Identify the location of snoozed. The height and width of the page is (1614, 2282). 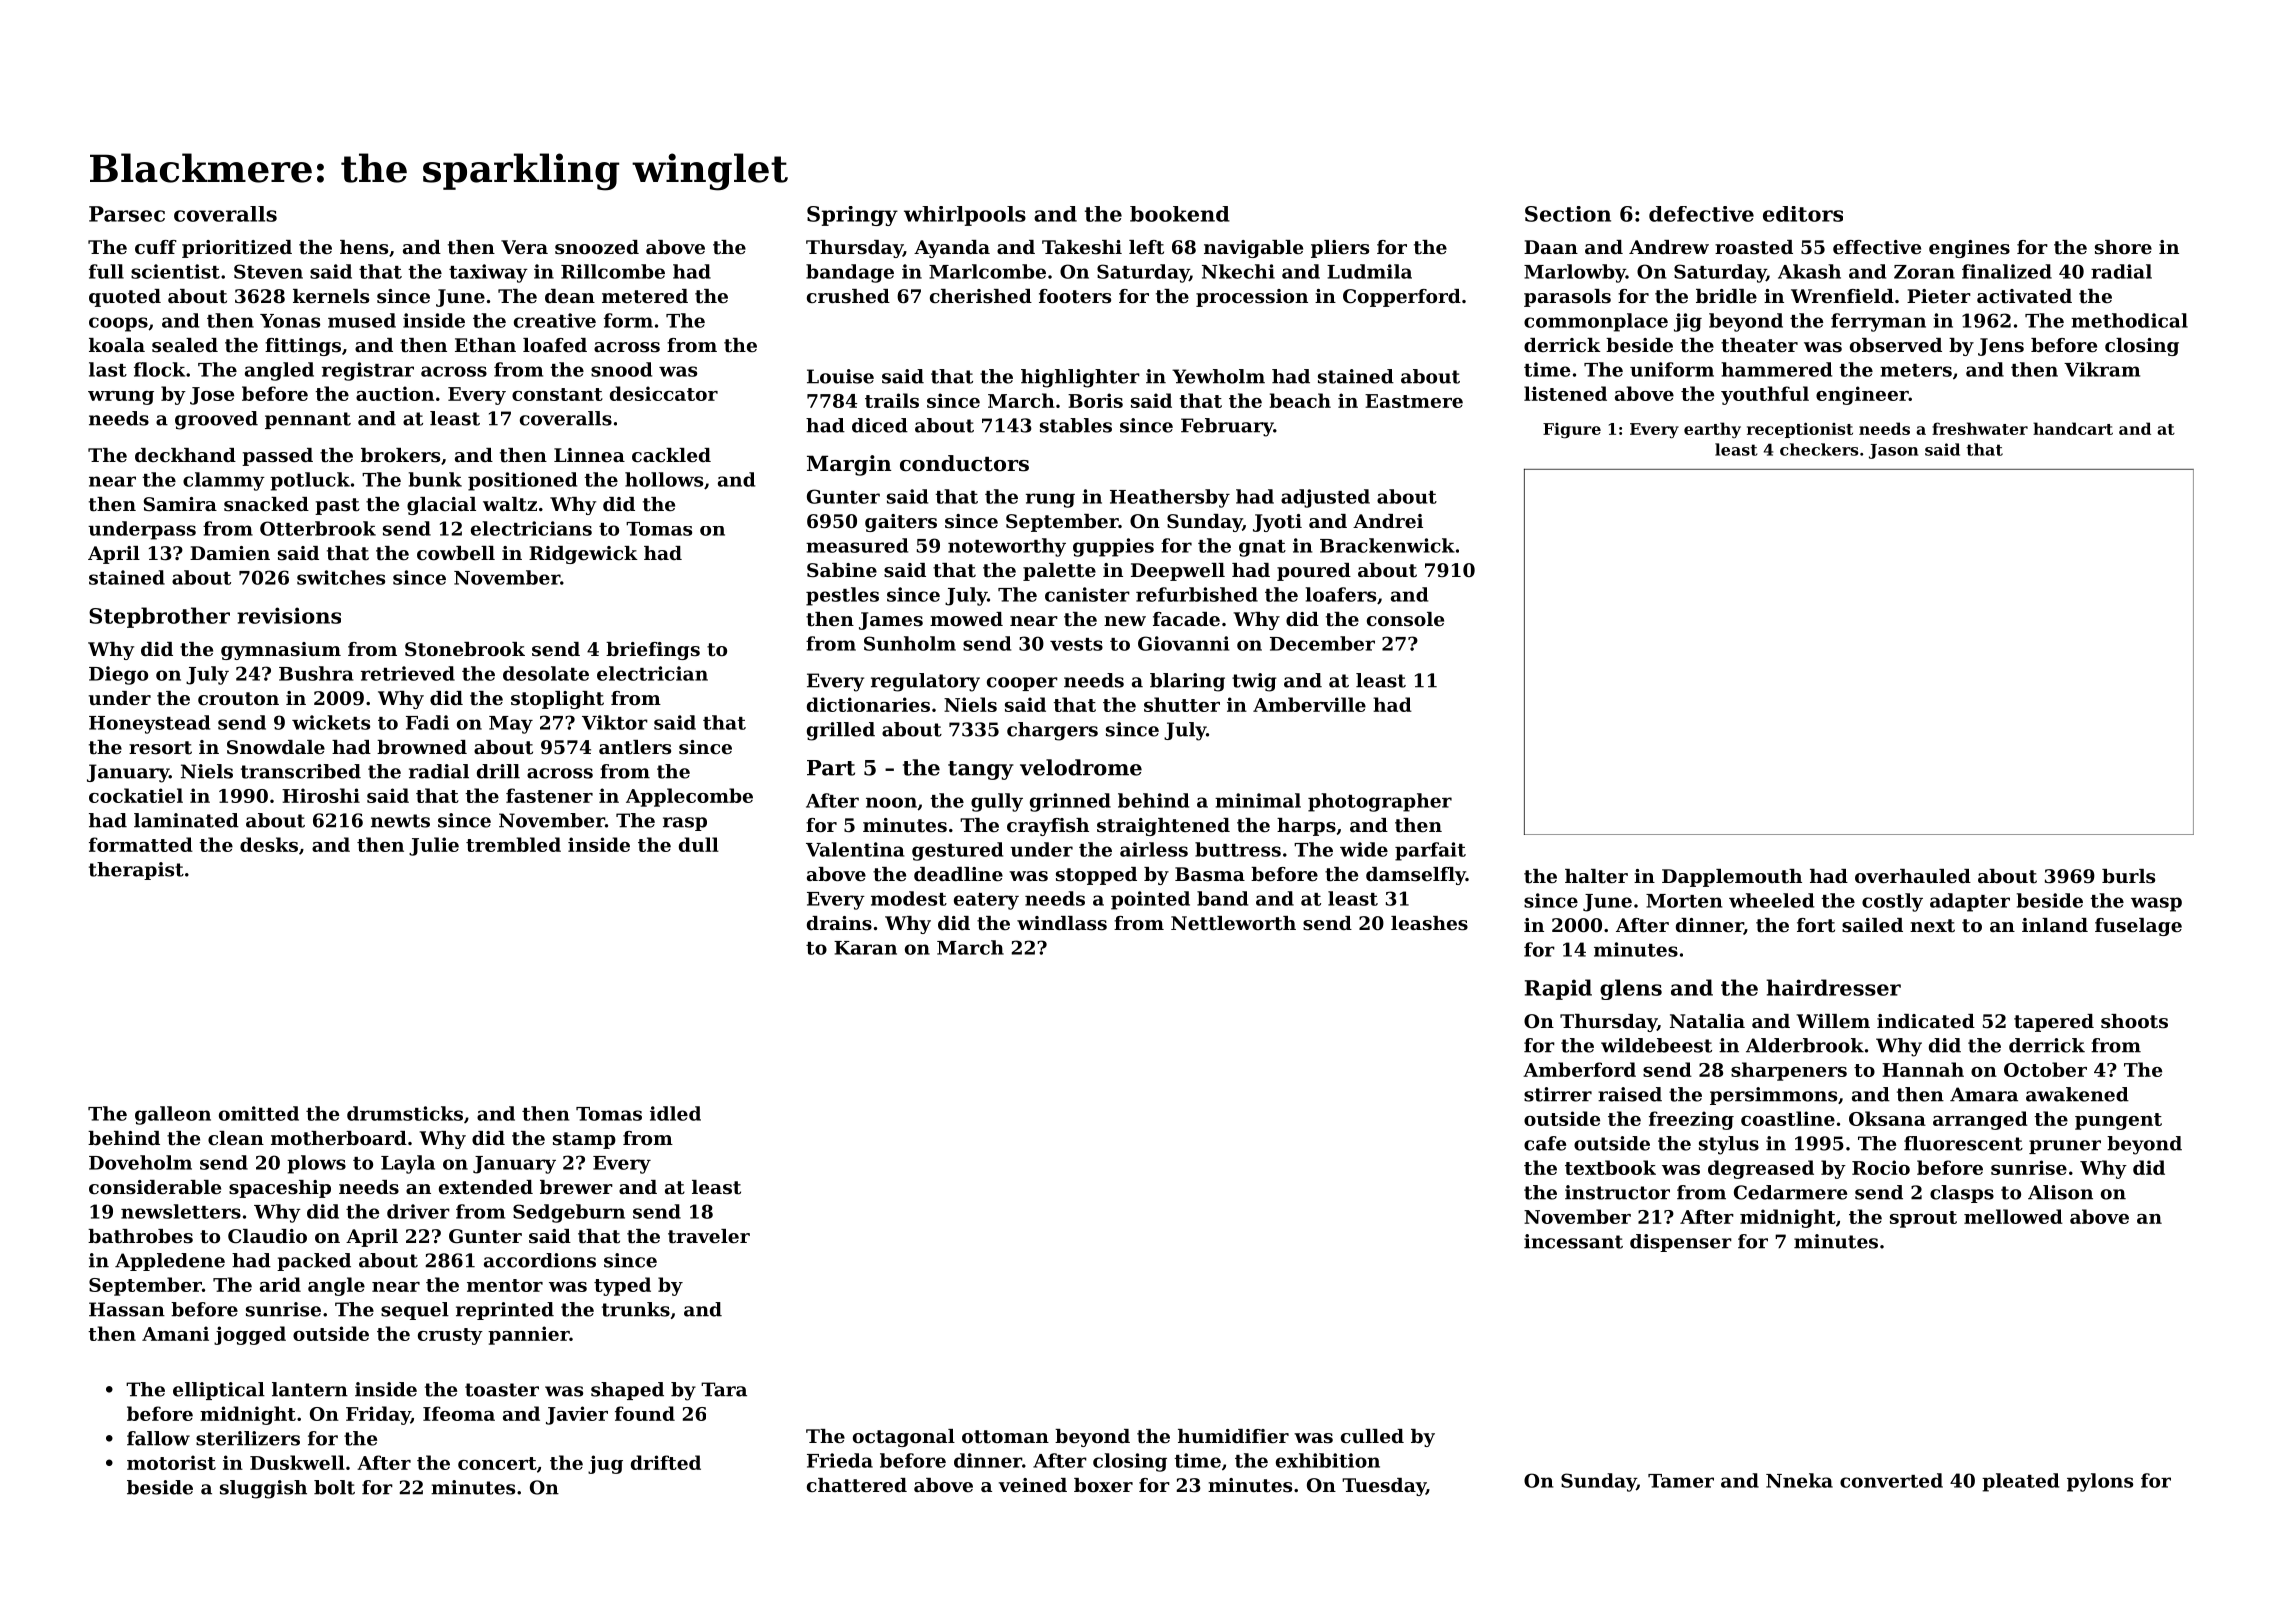
(597, 247).
